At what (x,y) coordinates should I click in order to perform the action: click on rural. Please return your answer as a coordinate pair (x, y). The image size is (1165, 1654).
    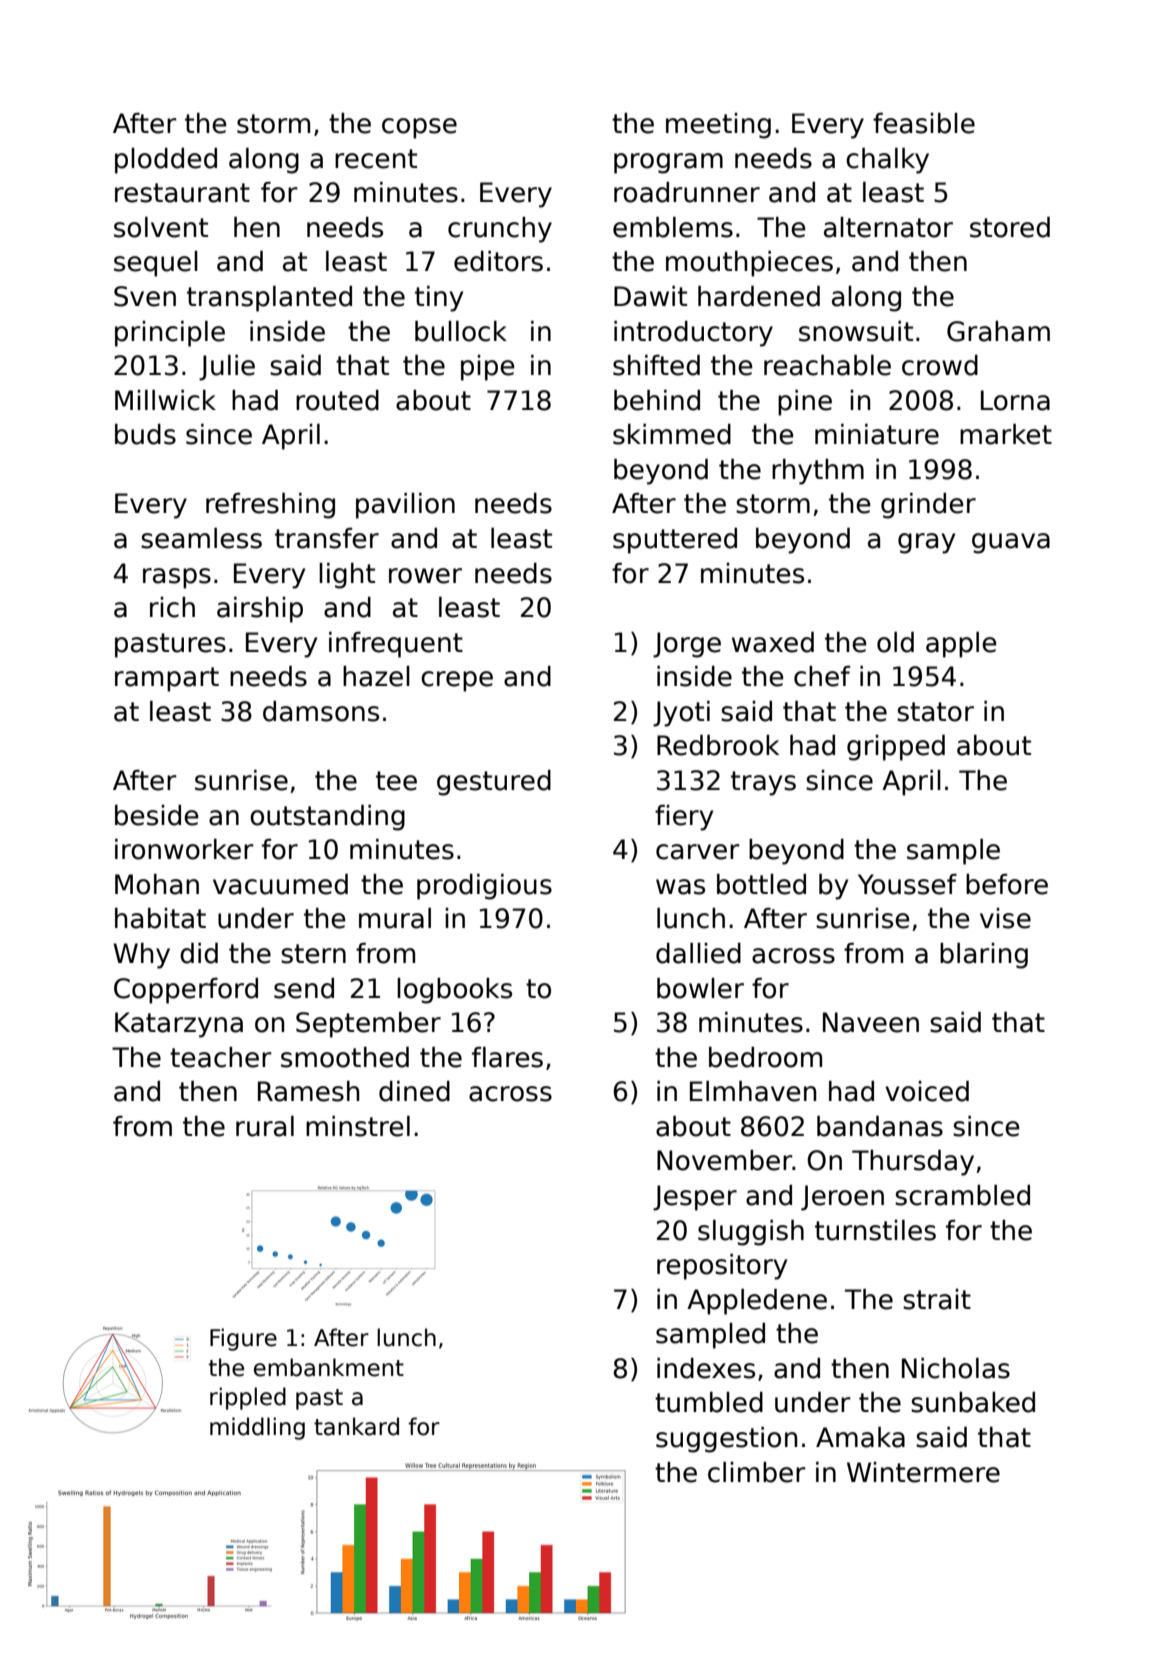
    Looking at the image, I should click on (265, 1126).
